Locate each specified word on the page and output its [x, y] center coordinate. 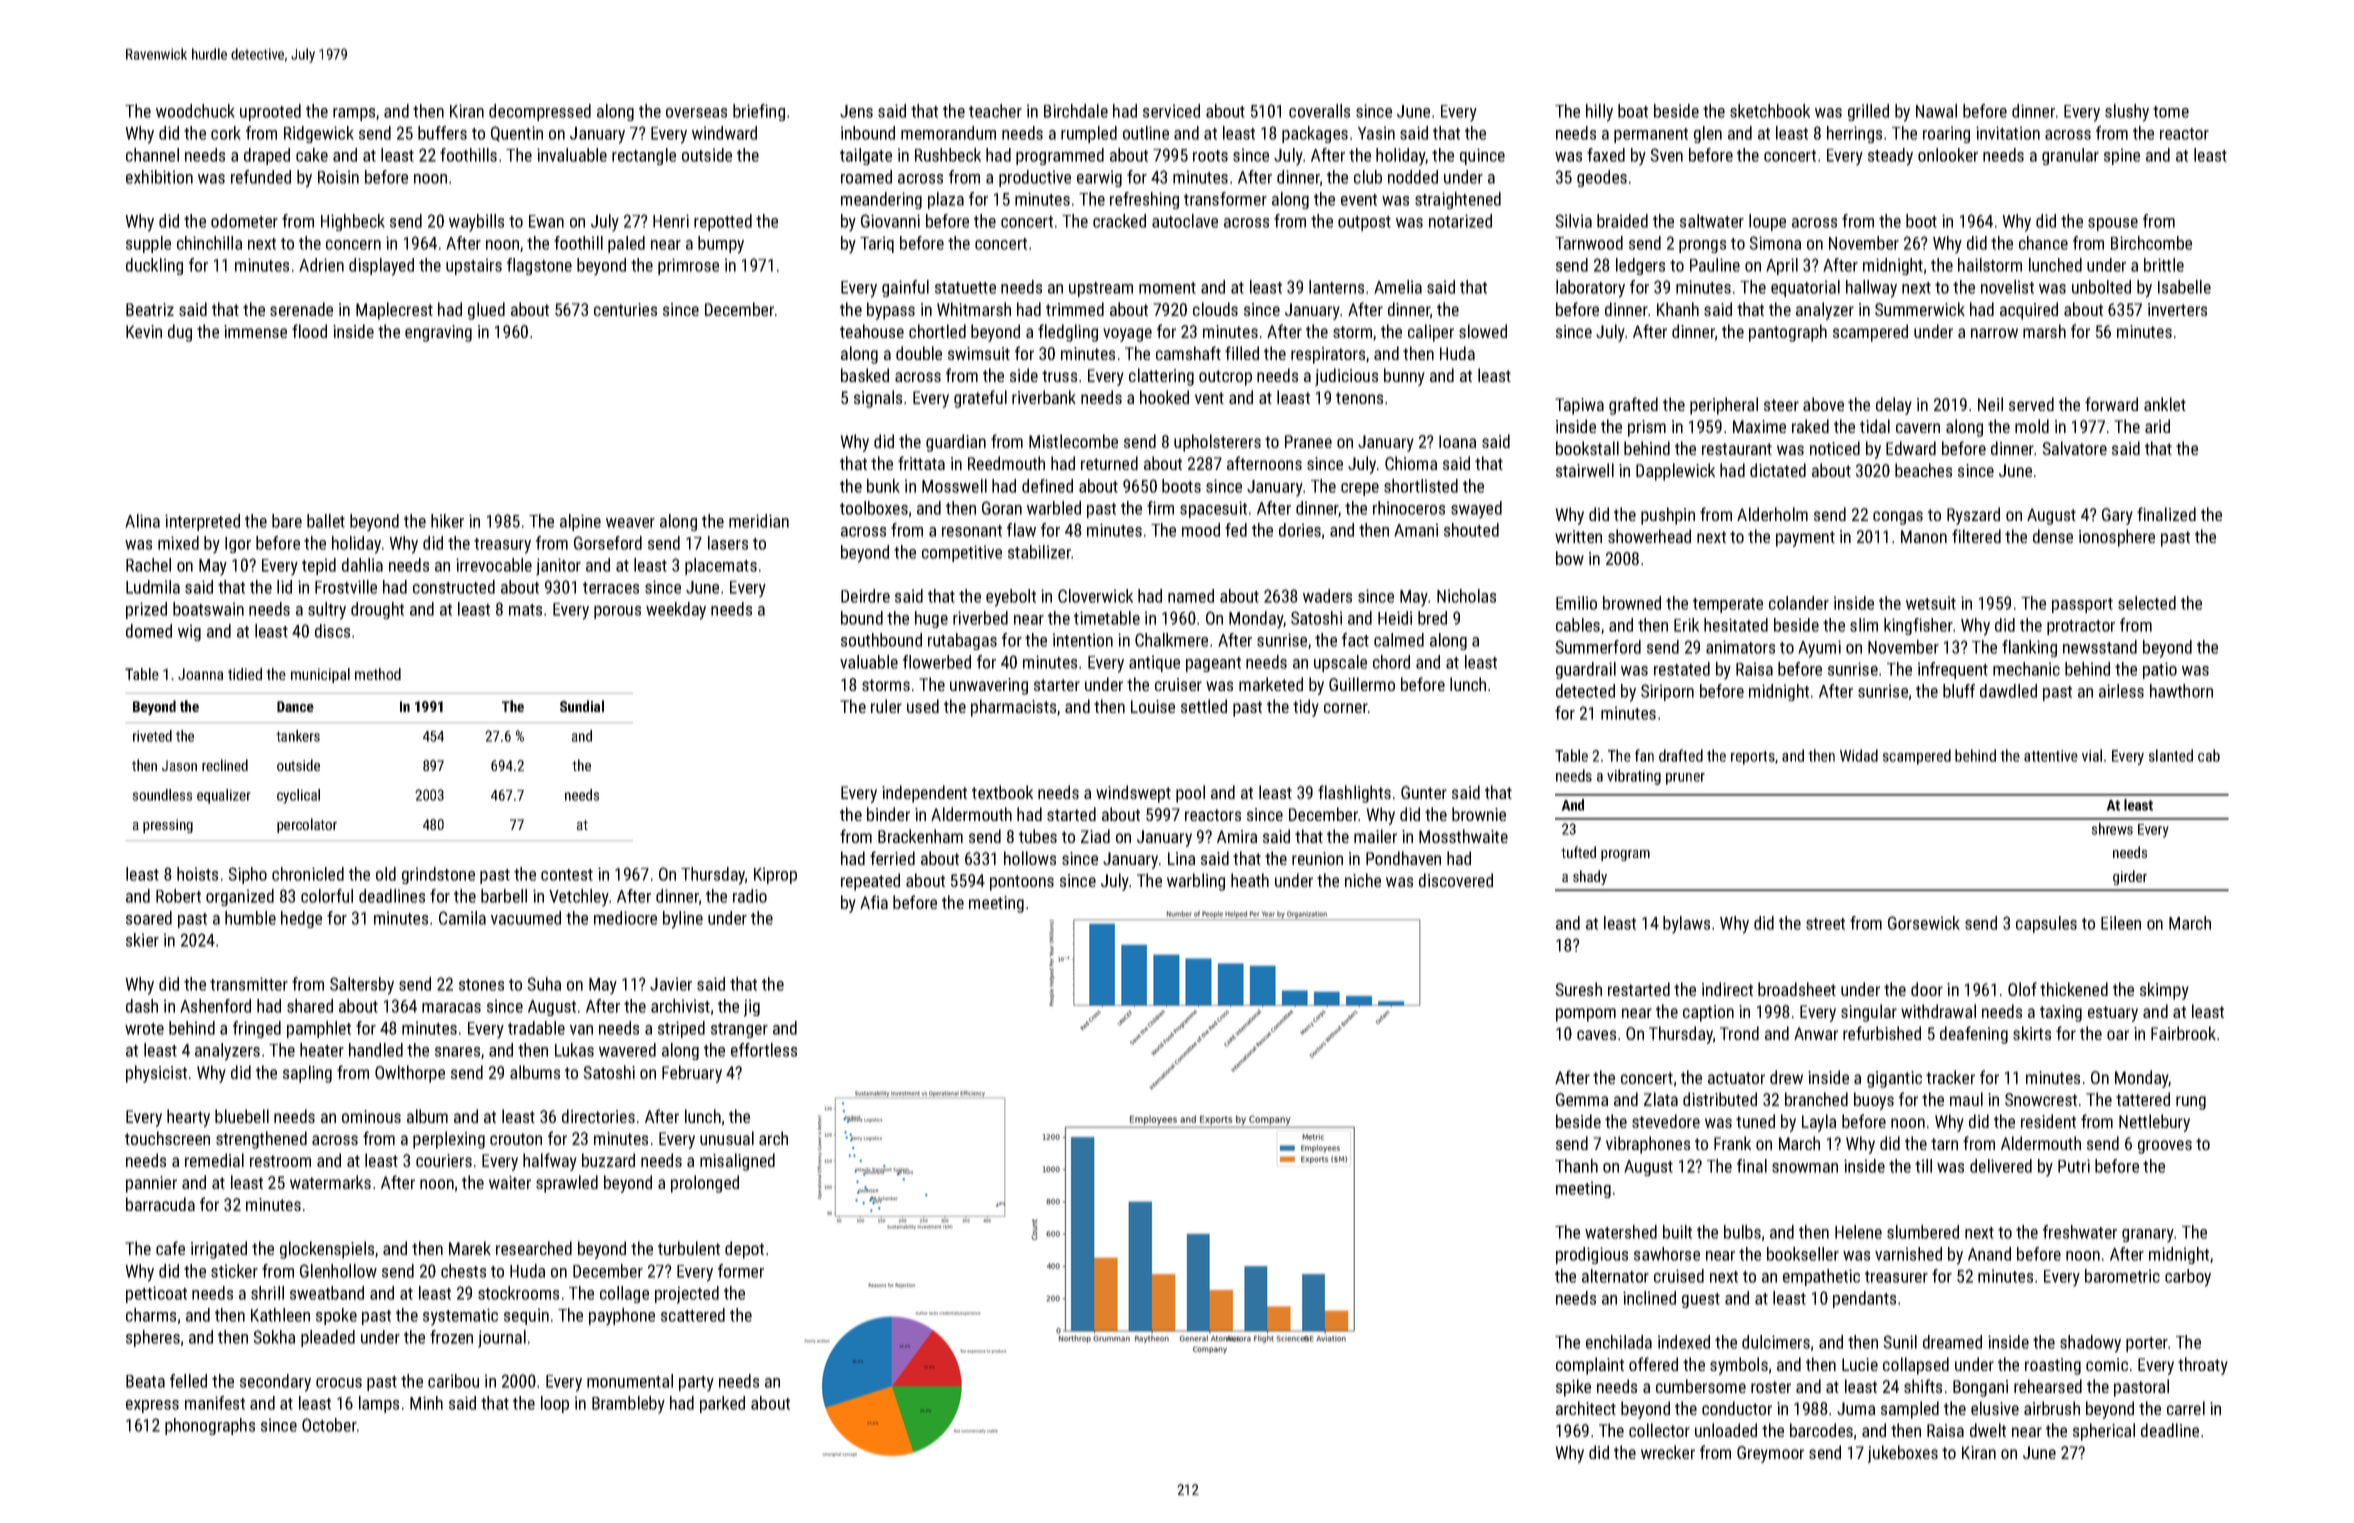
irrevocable [494, 565]
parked [722, 1404]
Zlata [1661, 1099]
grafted [1633, 406]
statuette [965, 288]
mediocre [625, 918]
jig [752, 1008]
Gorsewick [1924, 923]
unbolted [2101, 287]
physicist [156, 1074]
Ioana [1457, 441]
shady [1590, 877]
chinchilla [209, 243]
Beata [145, 1381]
